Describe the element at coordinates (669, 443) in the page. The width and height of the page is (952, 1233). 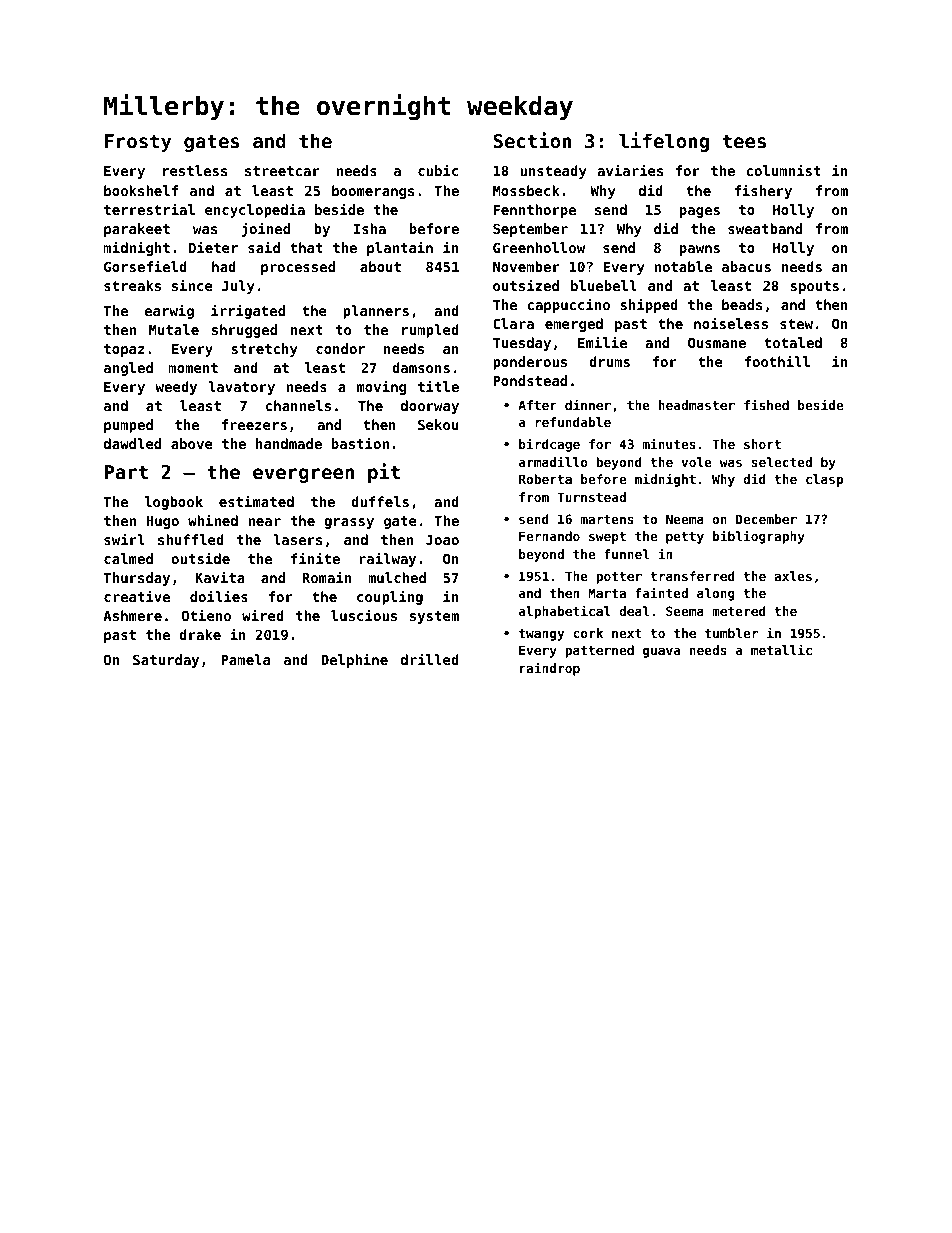
I see `minutes` at that location.
